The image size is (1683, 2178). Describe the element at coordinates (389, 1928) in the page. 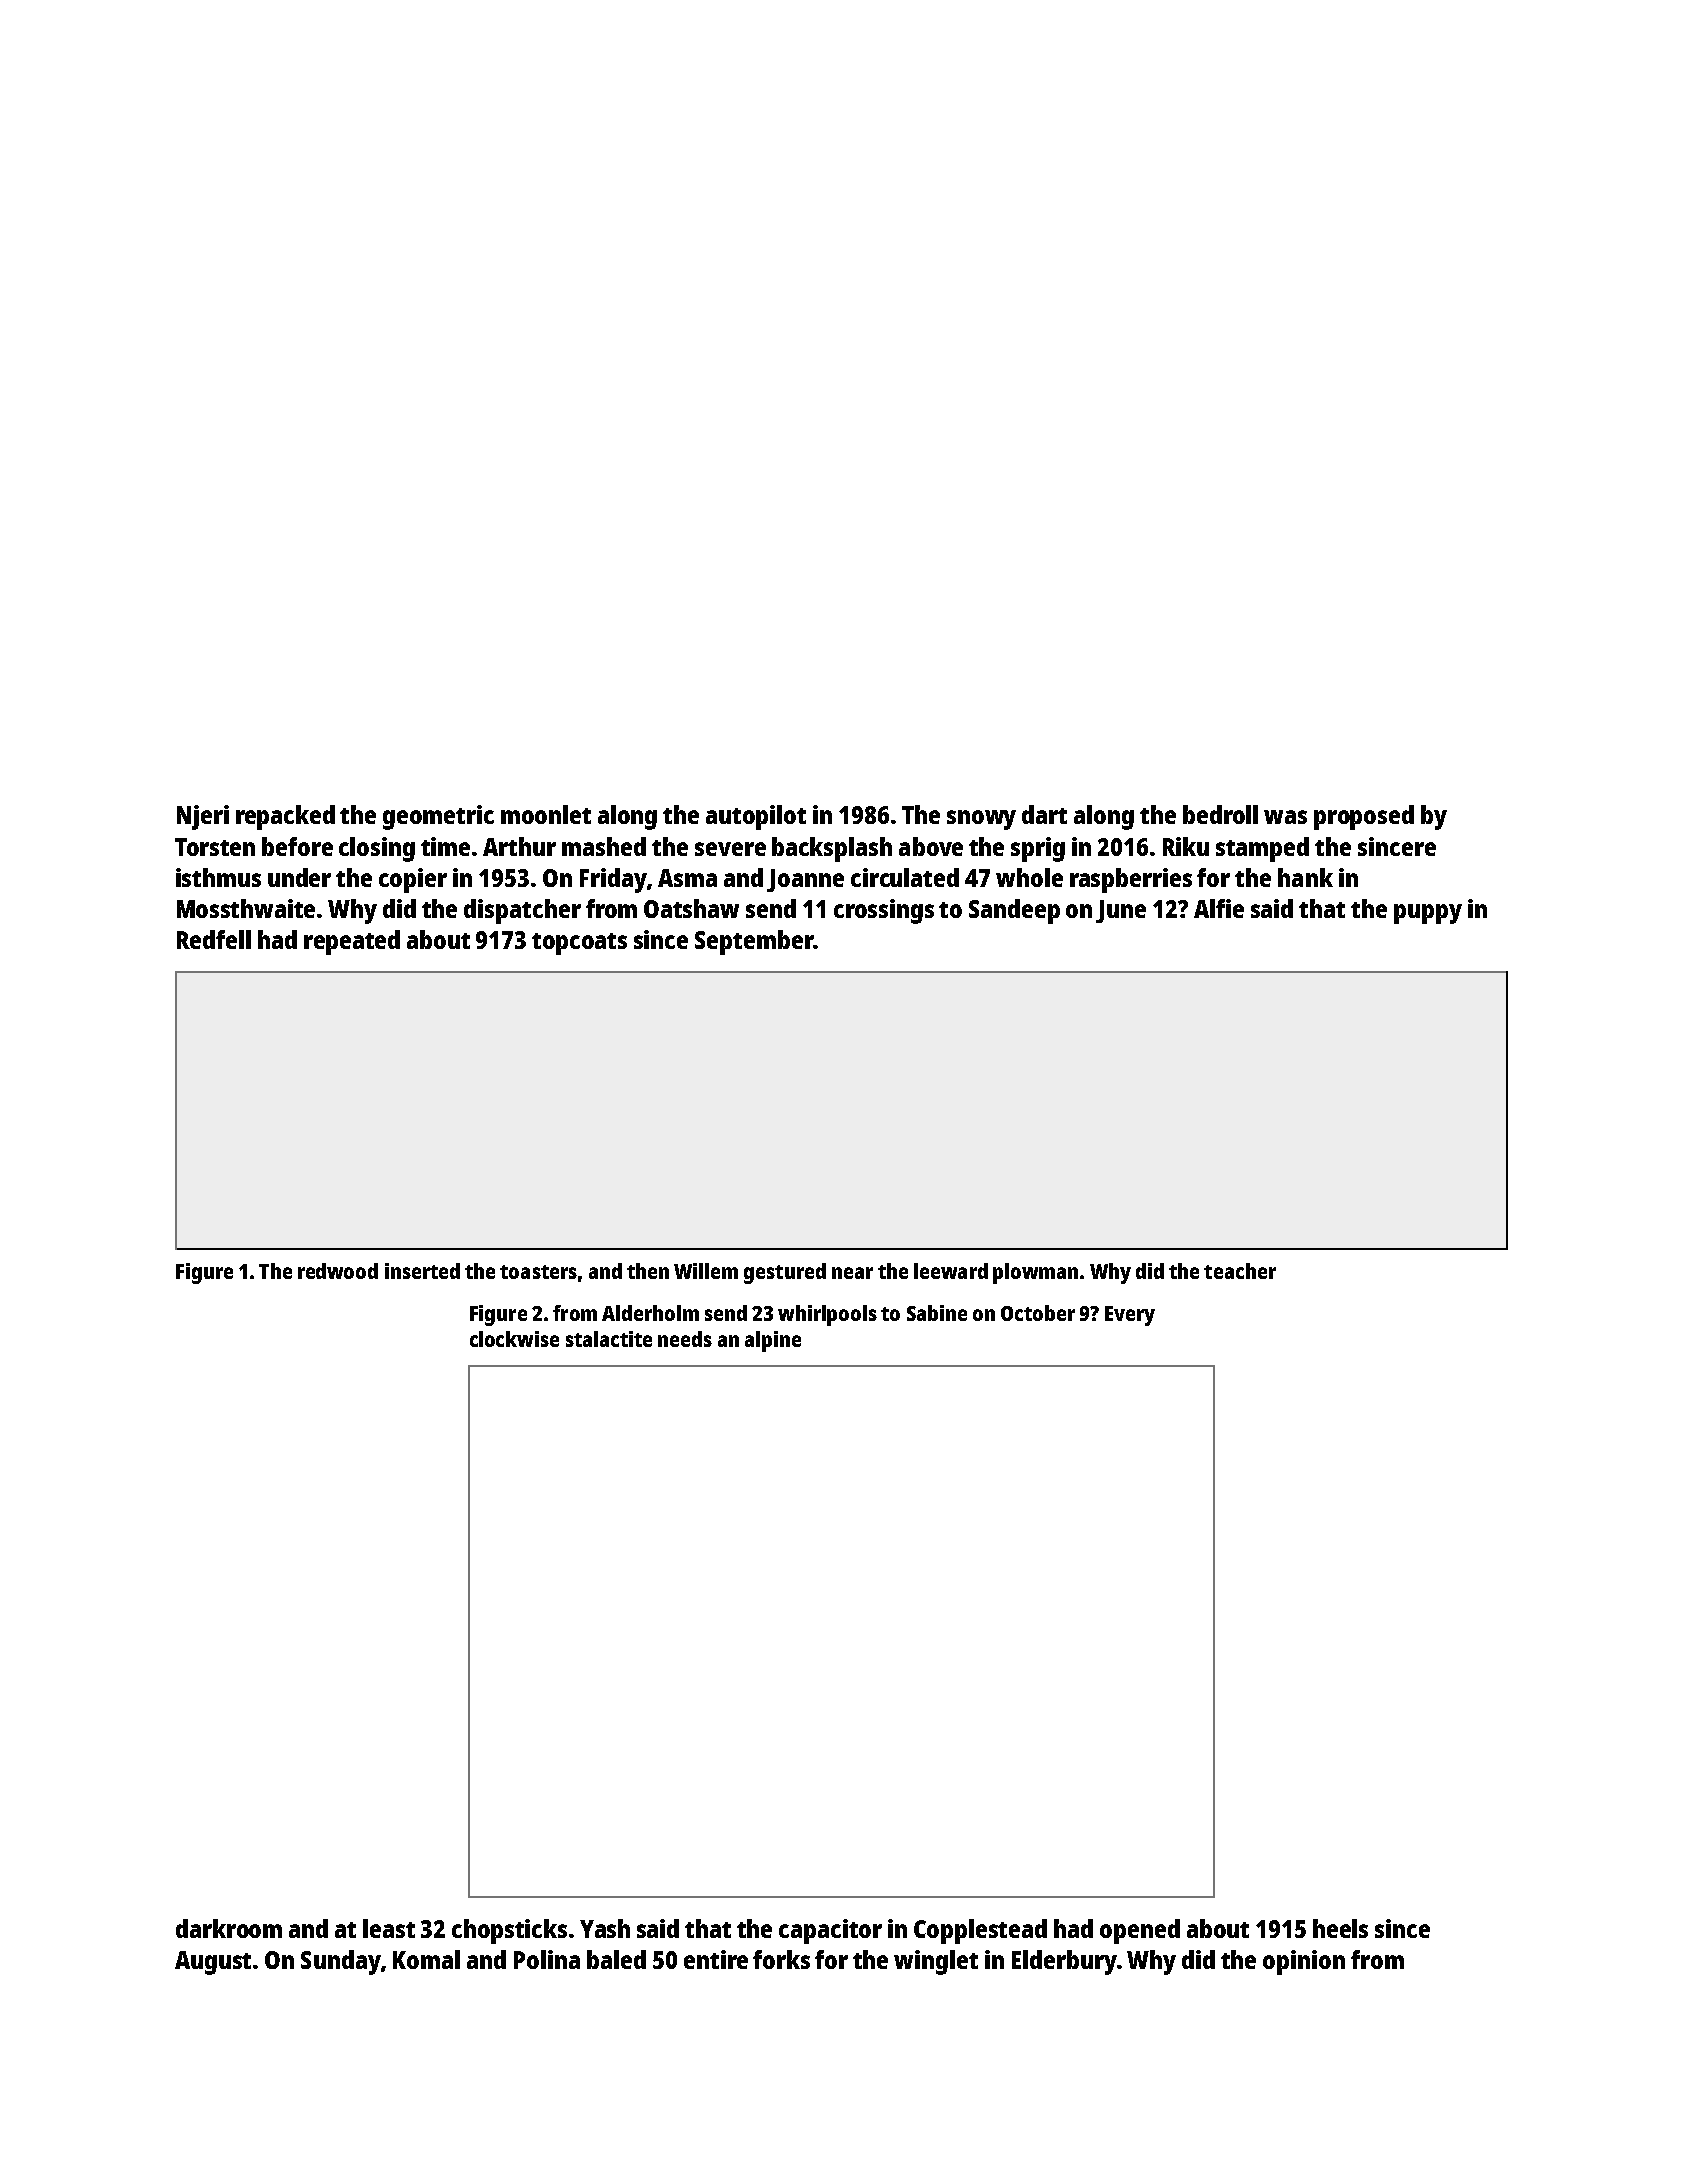

I see `least` at that location.
